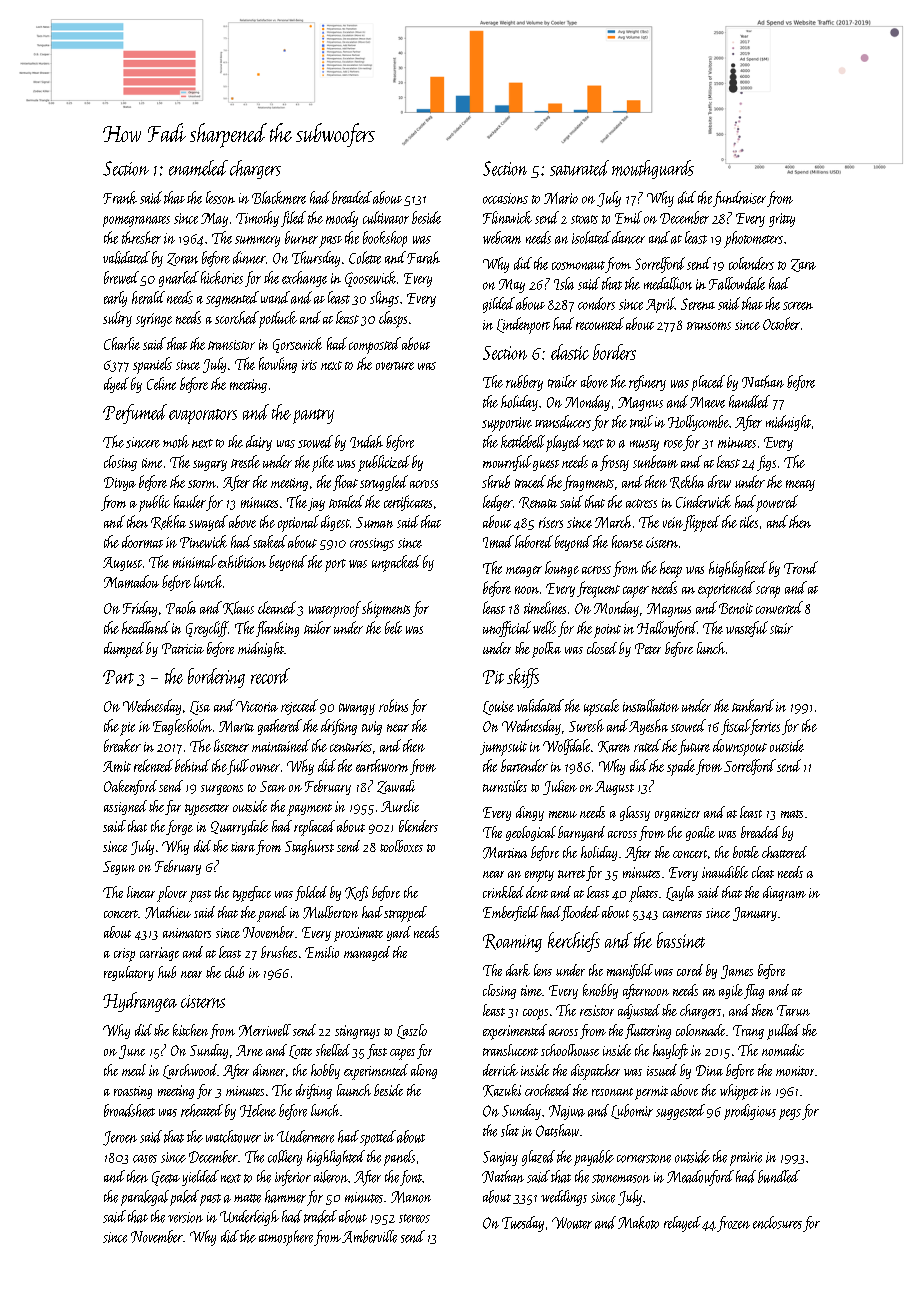  I want to click on rubbery, so click(524, 383).
